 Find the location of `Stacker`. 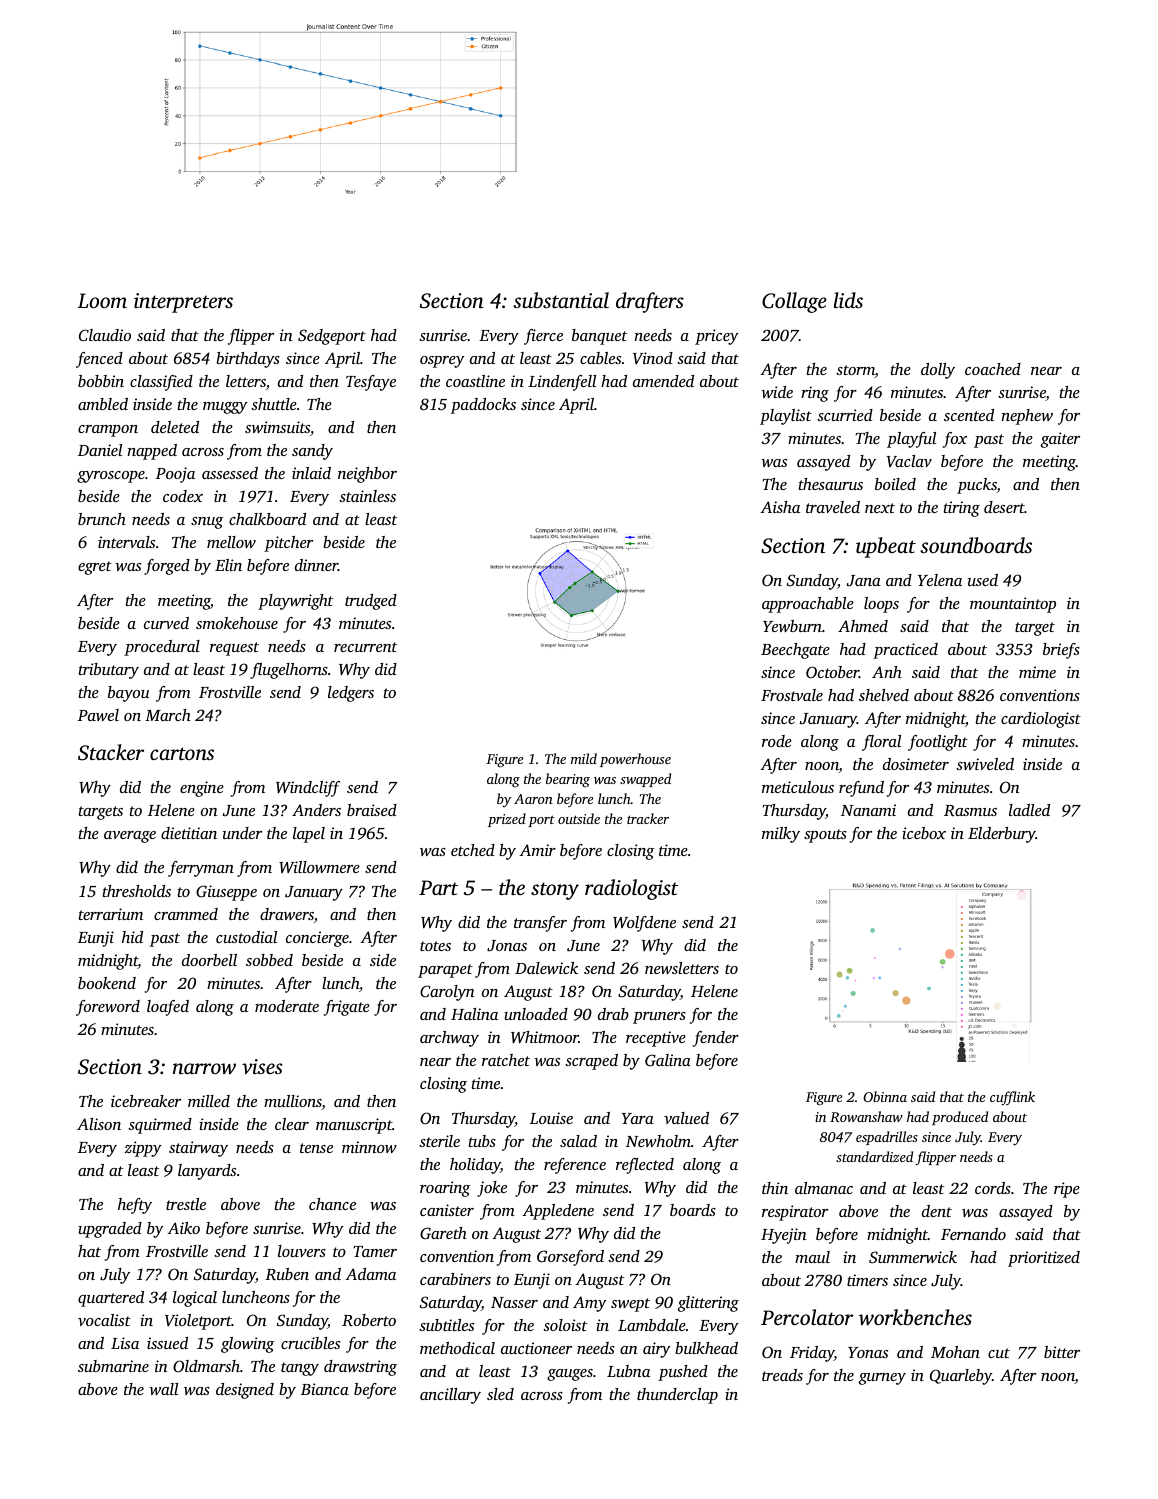

Stacker is located at coordinates (111, 752).
